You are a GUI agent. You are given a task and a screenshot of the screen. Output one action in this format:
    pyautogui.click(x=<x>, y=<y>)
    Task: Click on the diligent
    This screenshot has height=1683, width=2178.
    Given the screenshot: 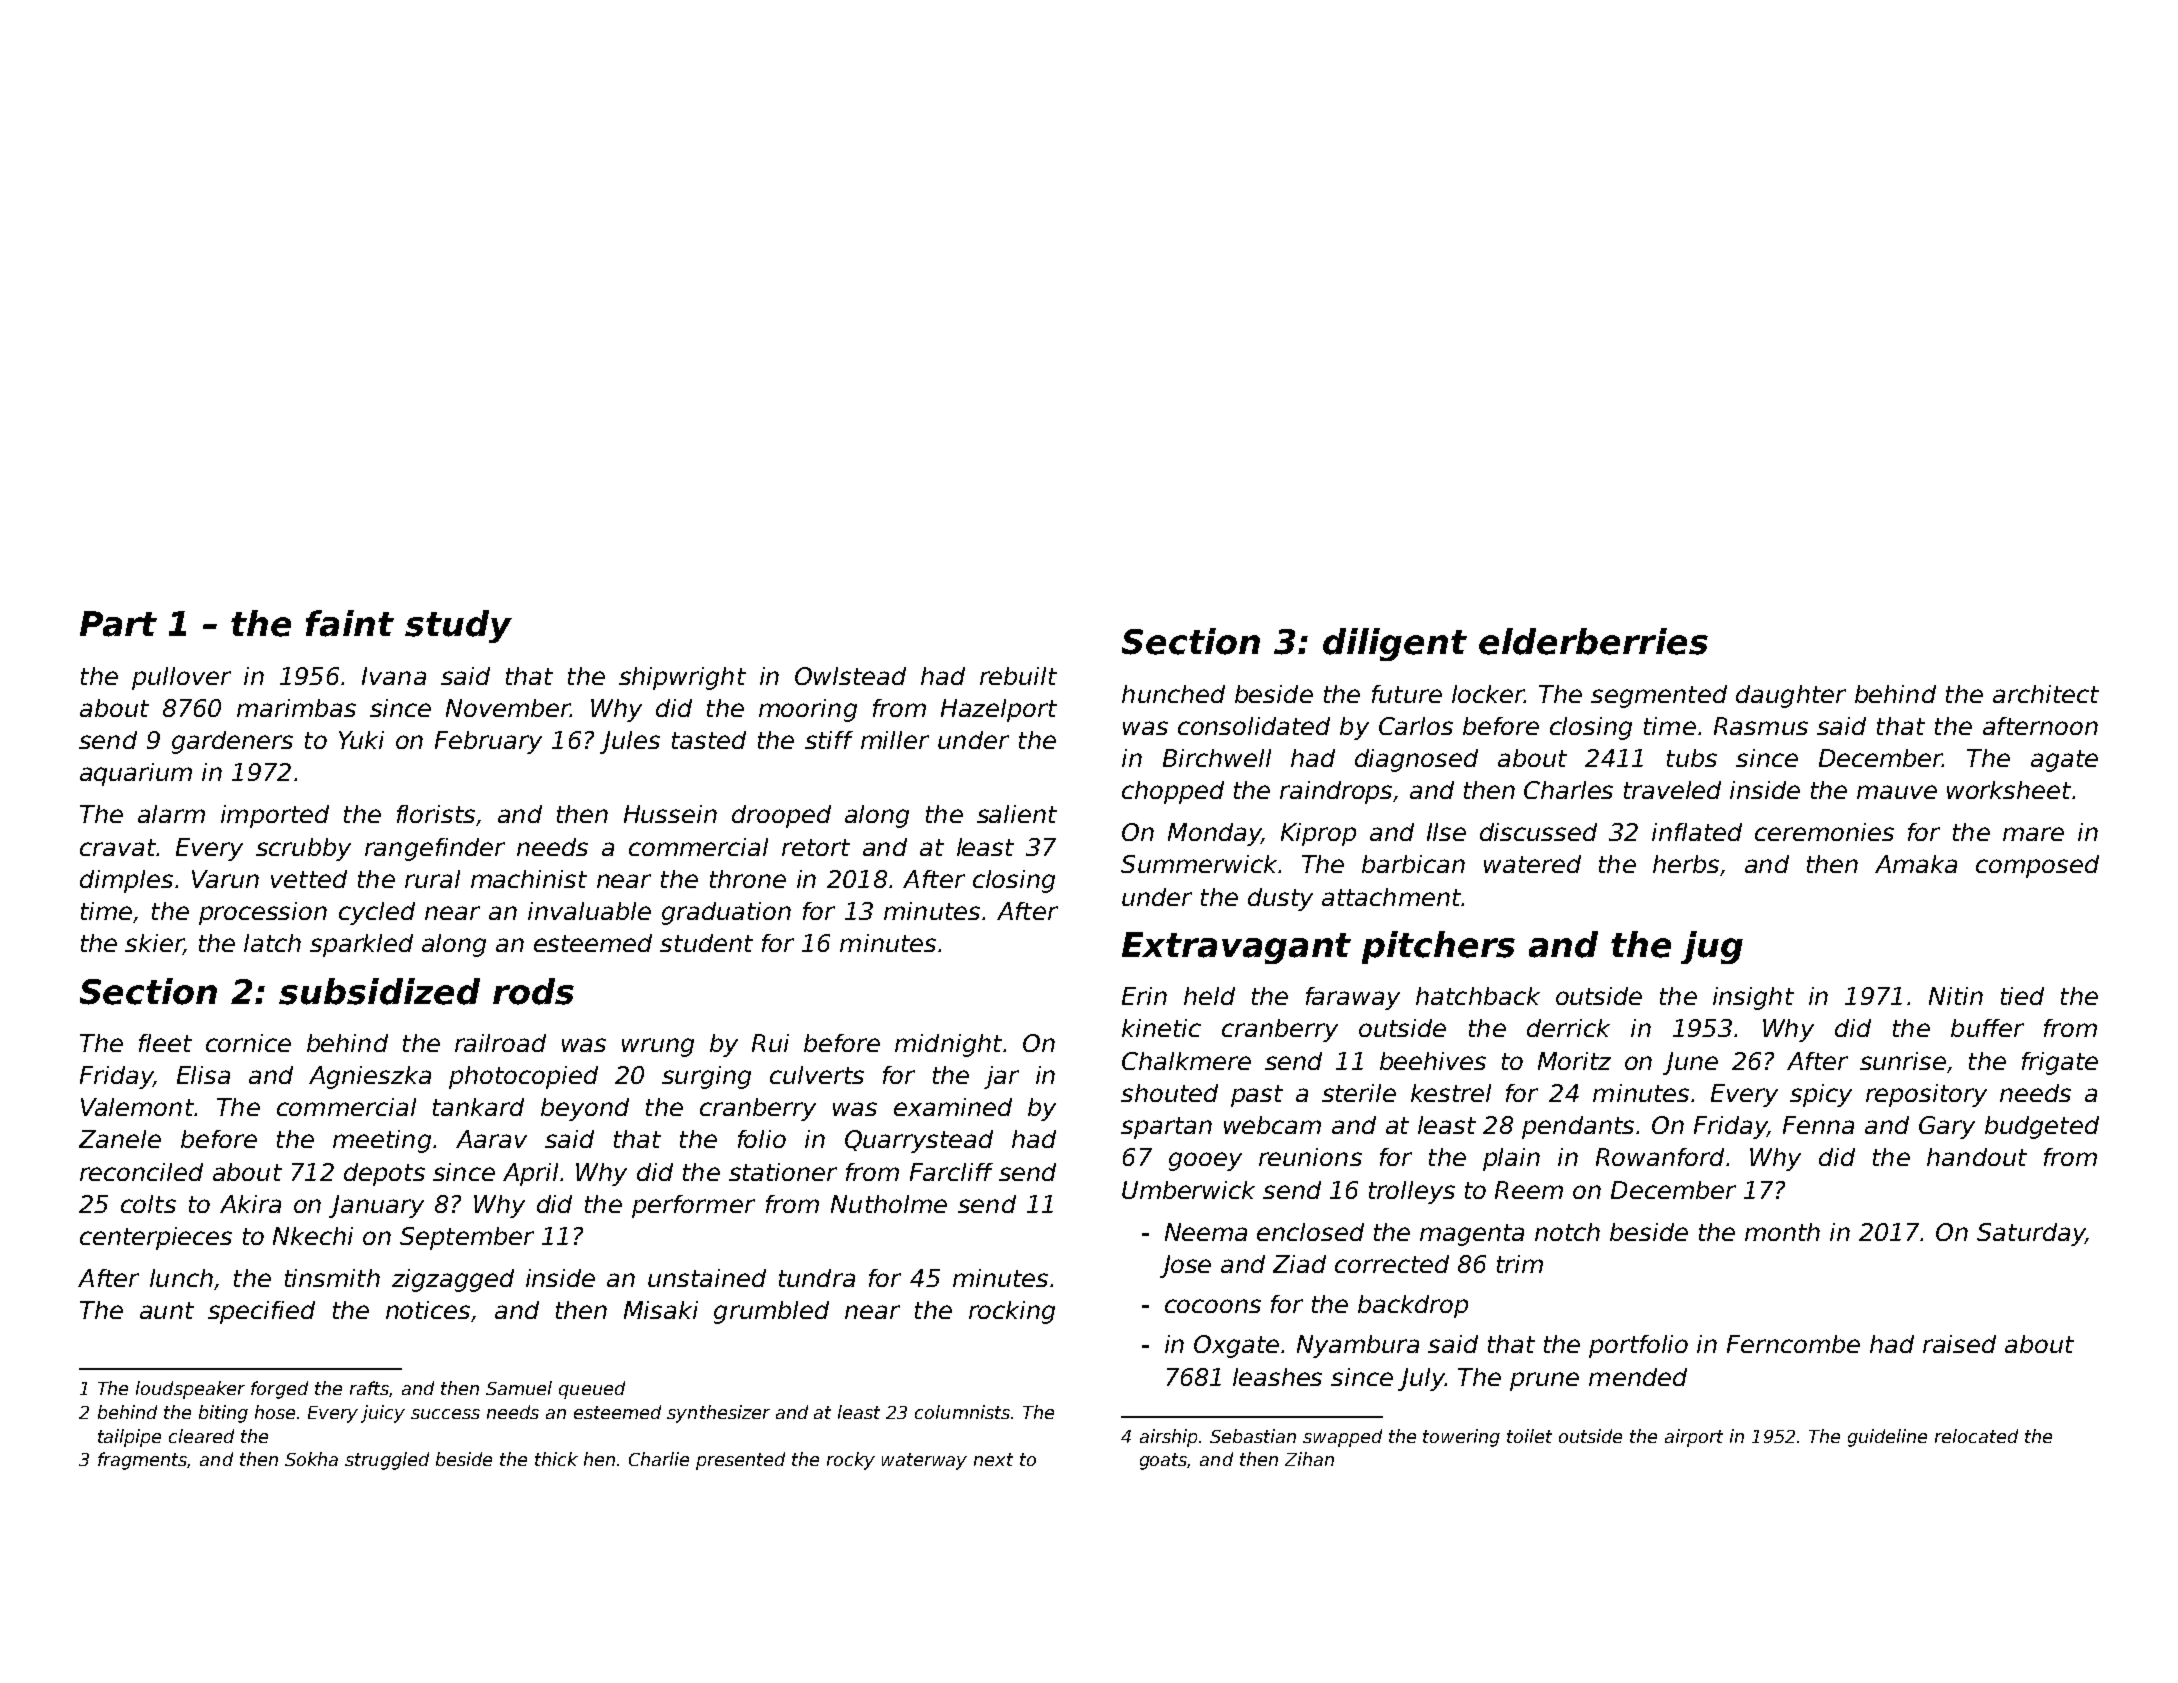 What is the action you would take?
    pyautogui.click(x=1395, y=644)
